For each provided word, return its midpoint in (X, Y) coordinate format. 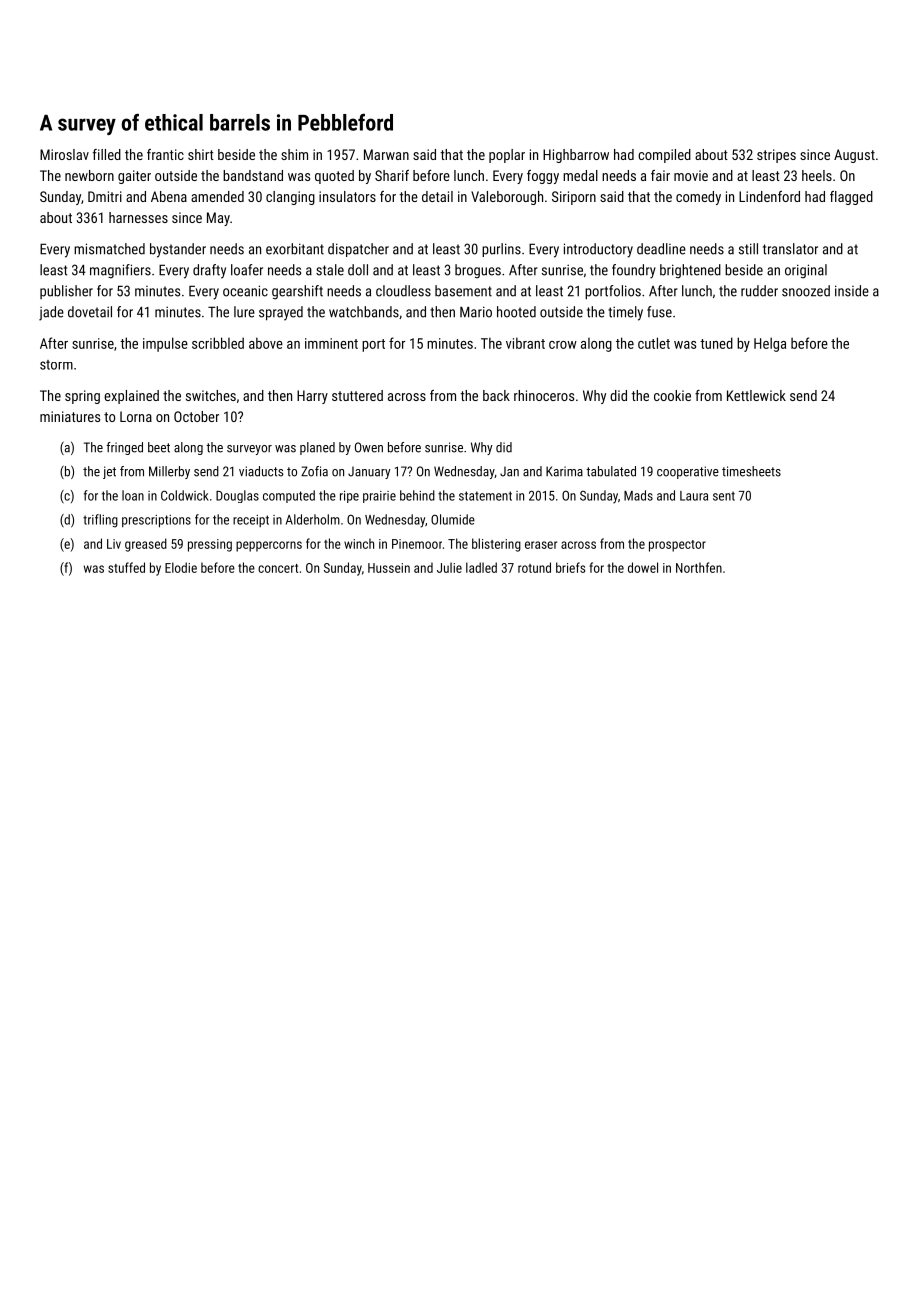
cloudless (403, 291)
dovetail (90, 312)
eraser (541, 545)
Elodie (181, 567)
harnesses (138, 217)
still (748, 249)
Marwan (386, 154)
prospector (677, 546)
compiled (664, 156)
